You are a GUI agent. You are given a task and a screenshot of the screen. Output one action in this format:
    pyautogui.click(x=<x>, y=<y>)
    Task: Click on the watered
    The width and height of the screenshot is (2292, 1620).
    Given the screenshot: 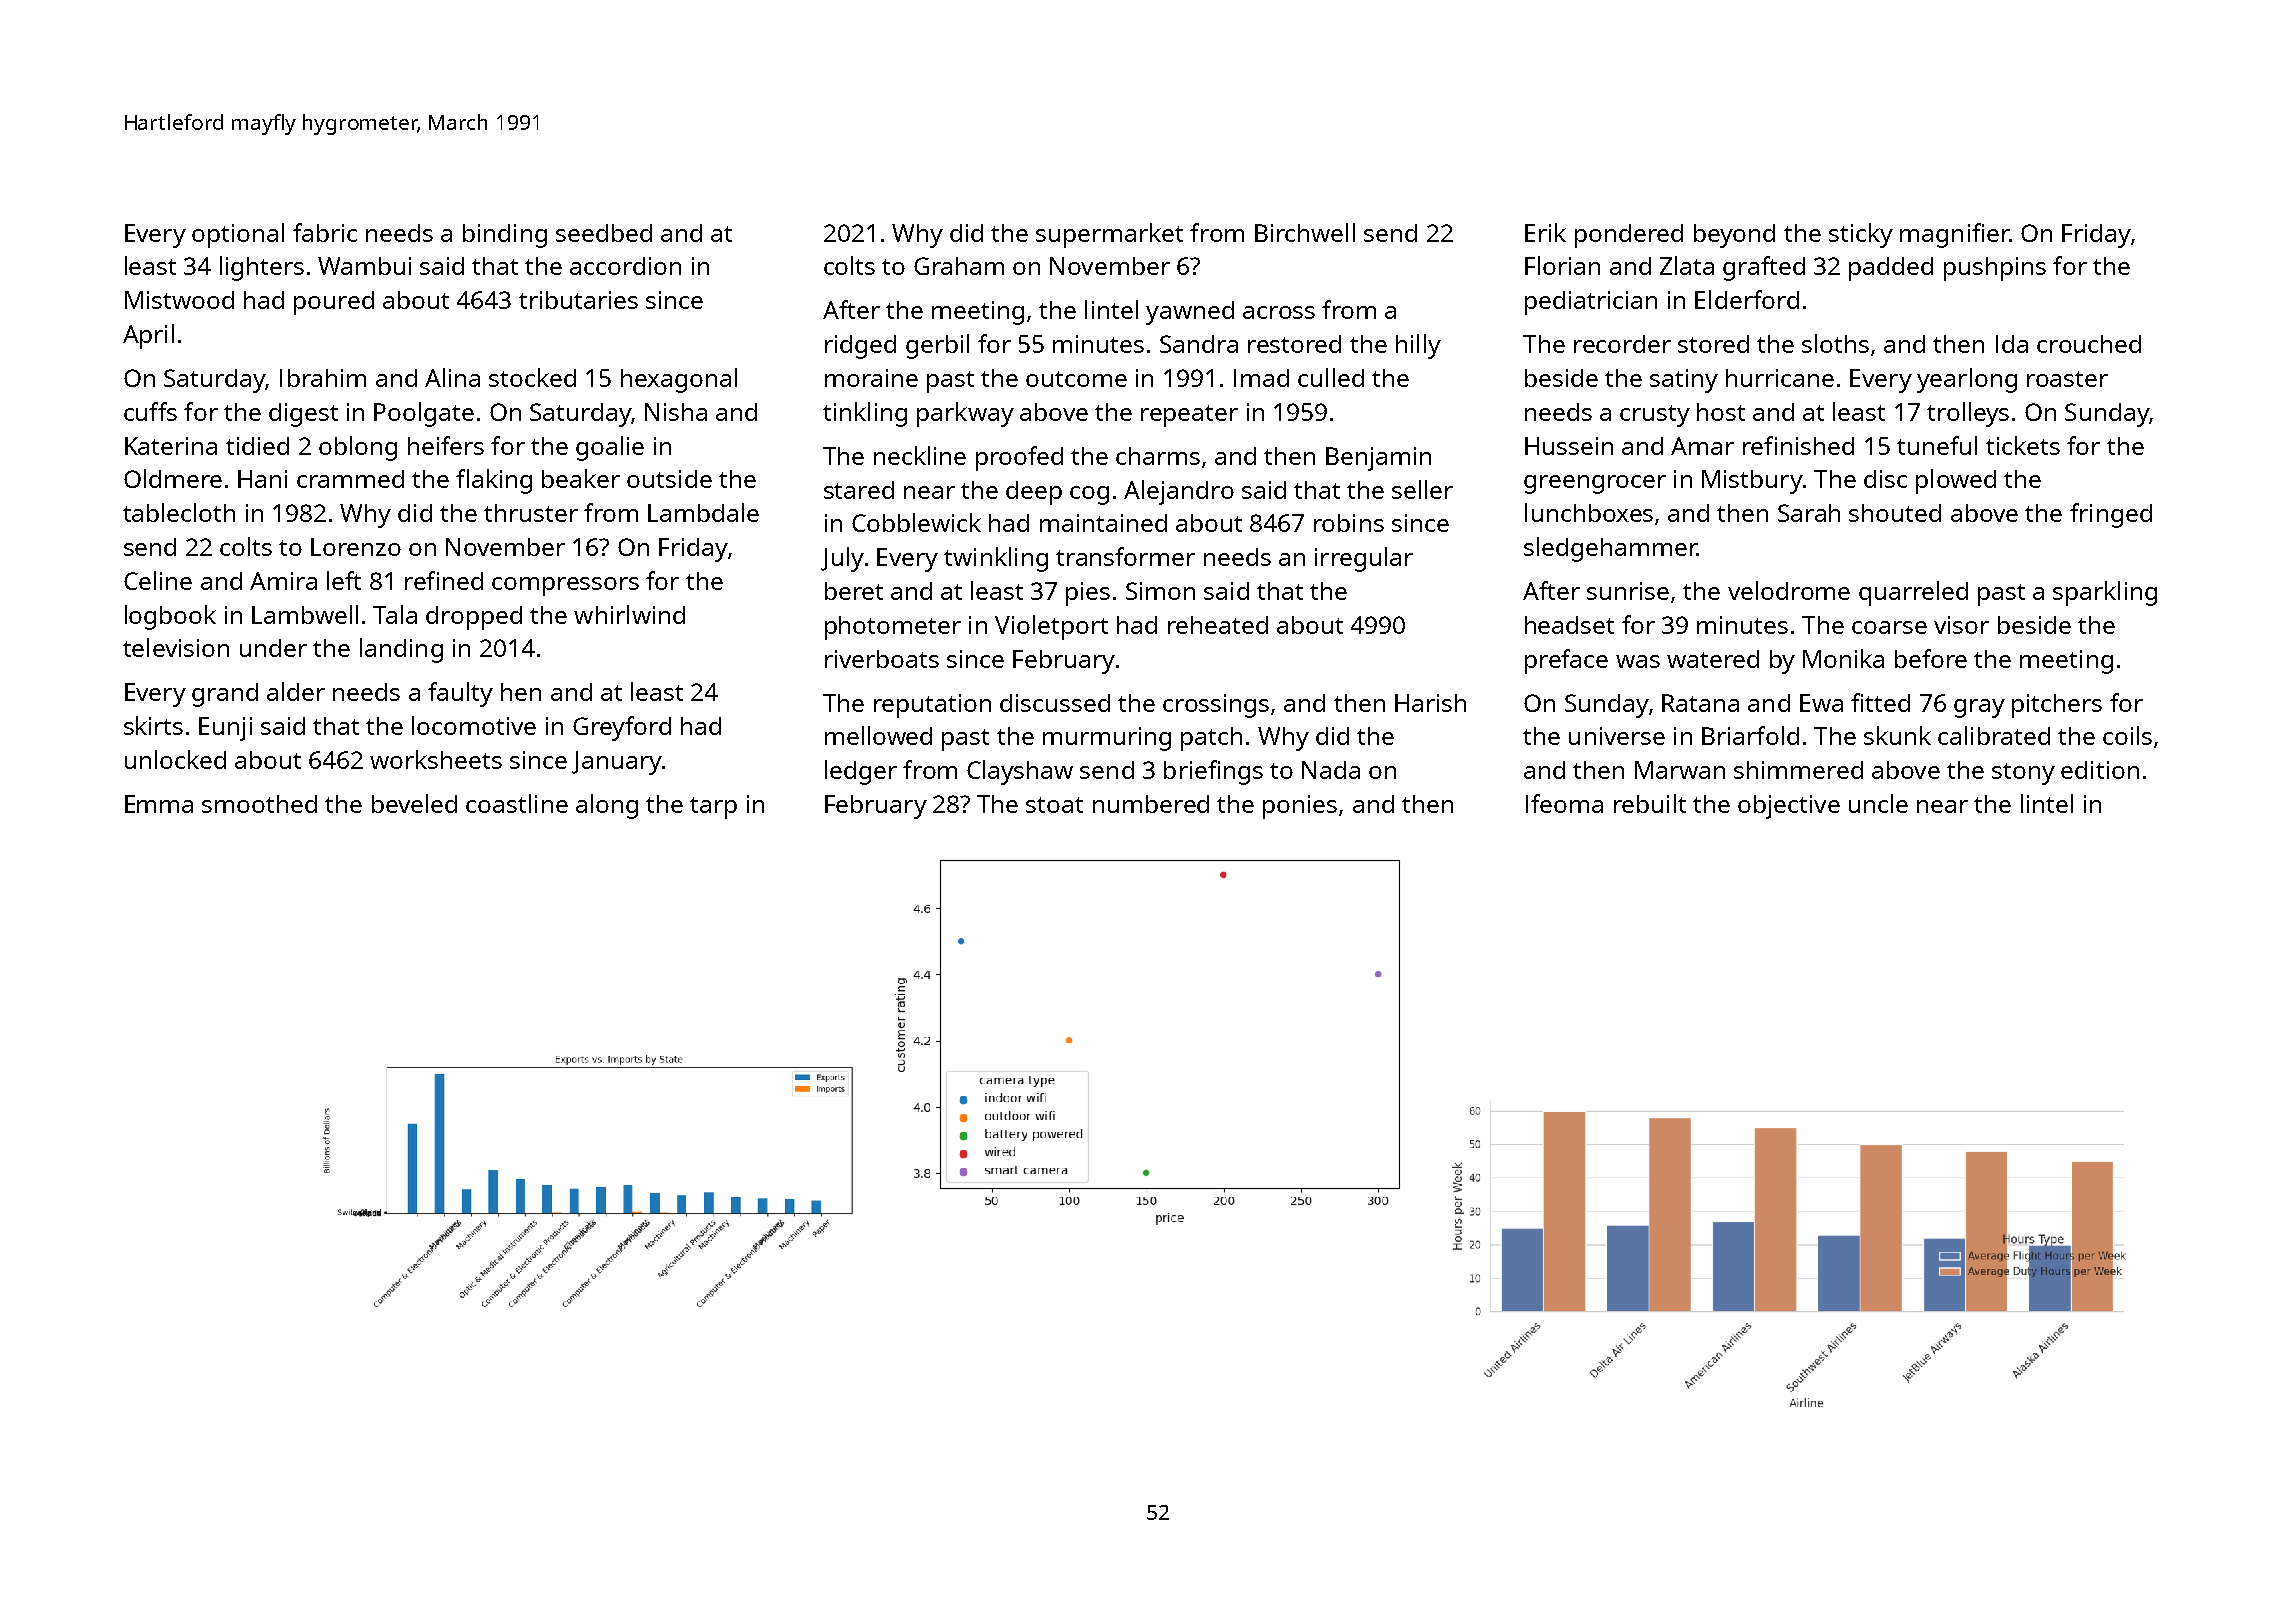 What is the action you would take?
    pyautogui.click(x=1713, y=659)
